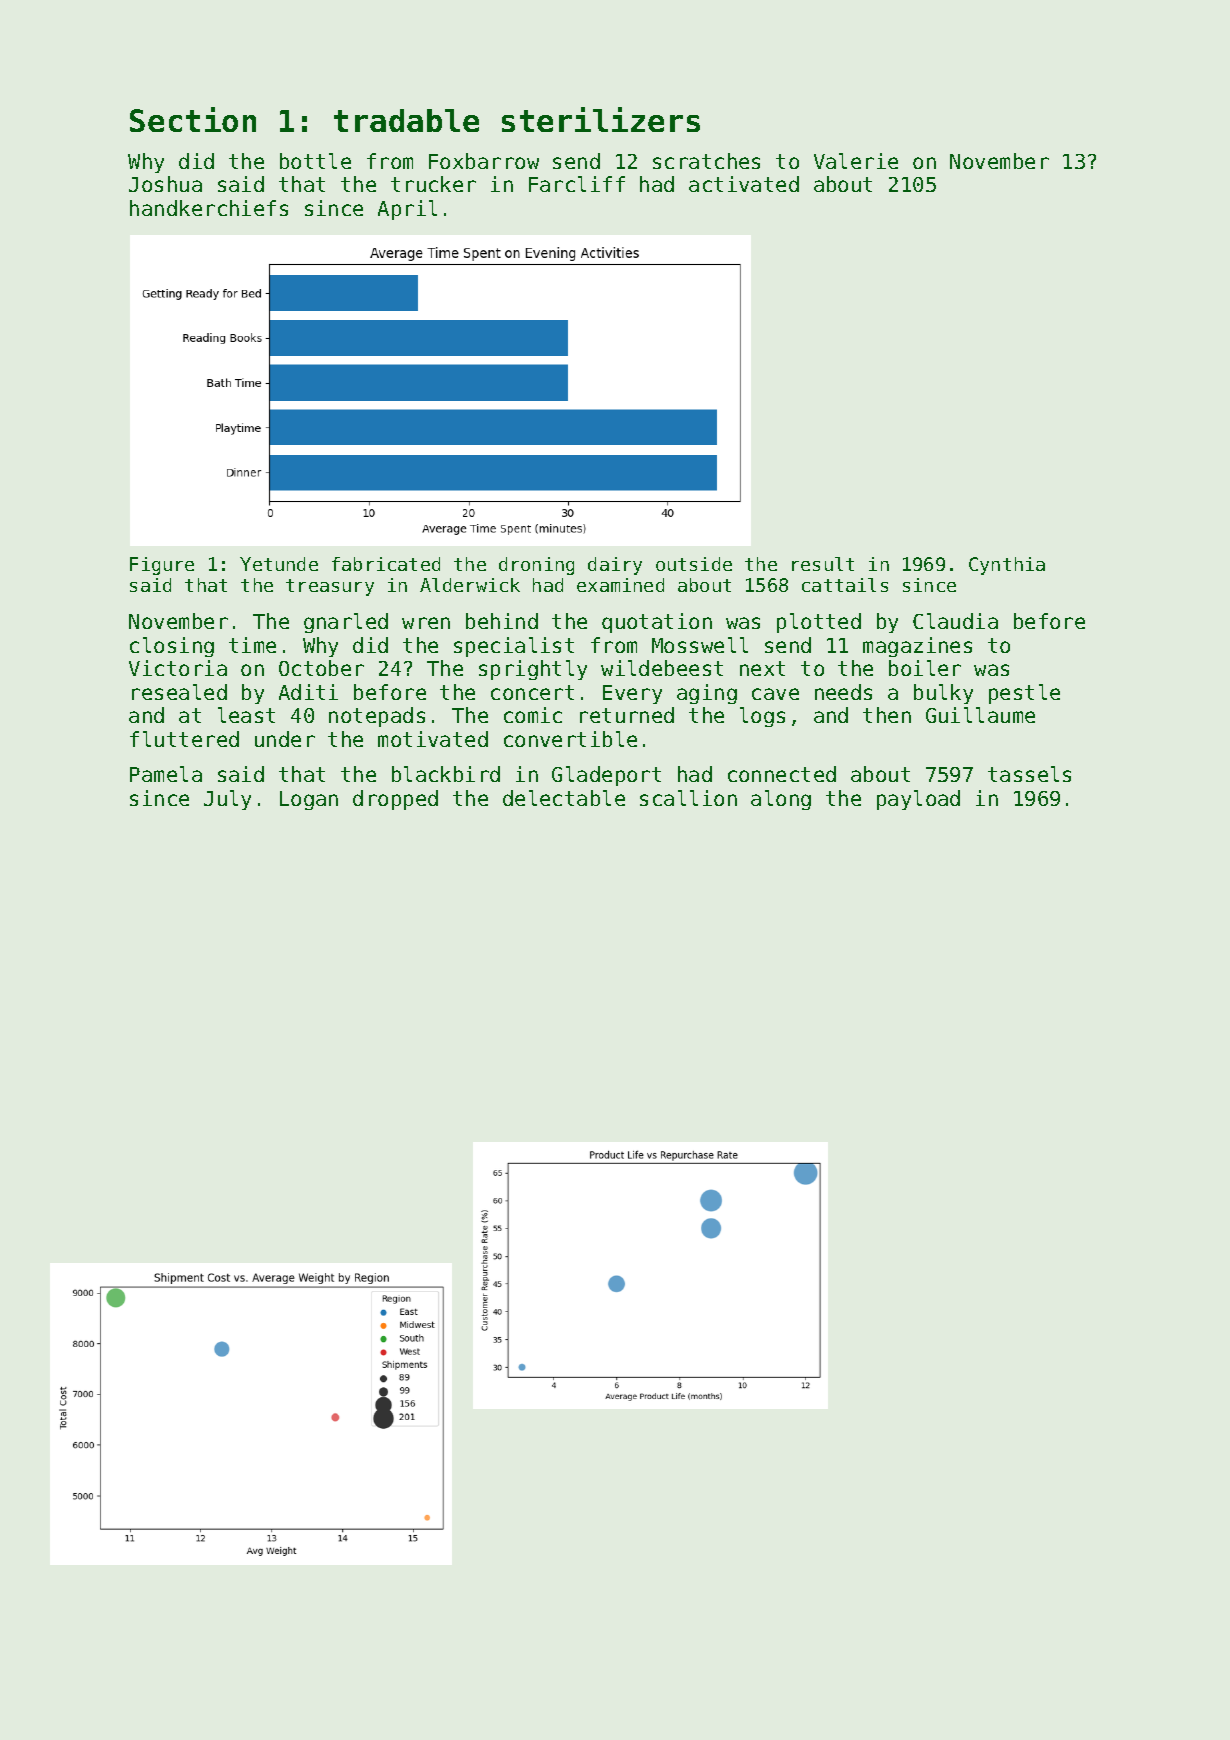  Describe the element at coordinates (615, 566) in the image. I see `dairy` at that location.
